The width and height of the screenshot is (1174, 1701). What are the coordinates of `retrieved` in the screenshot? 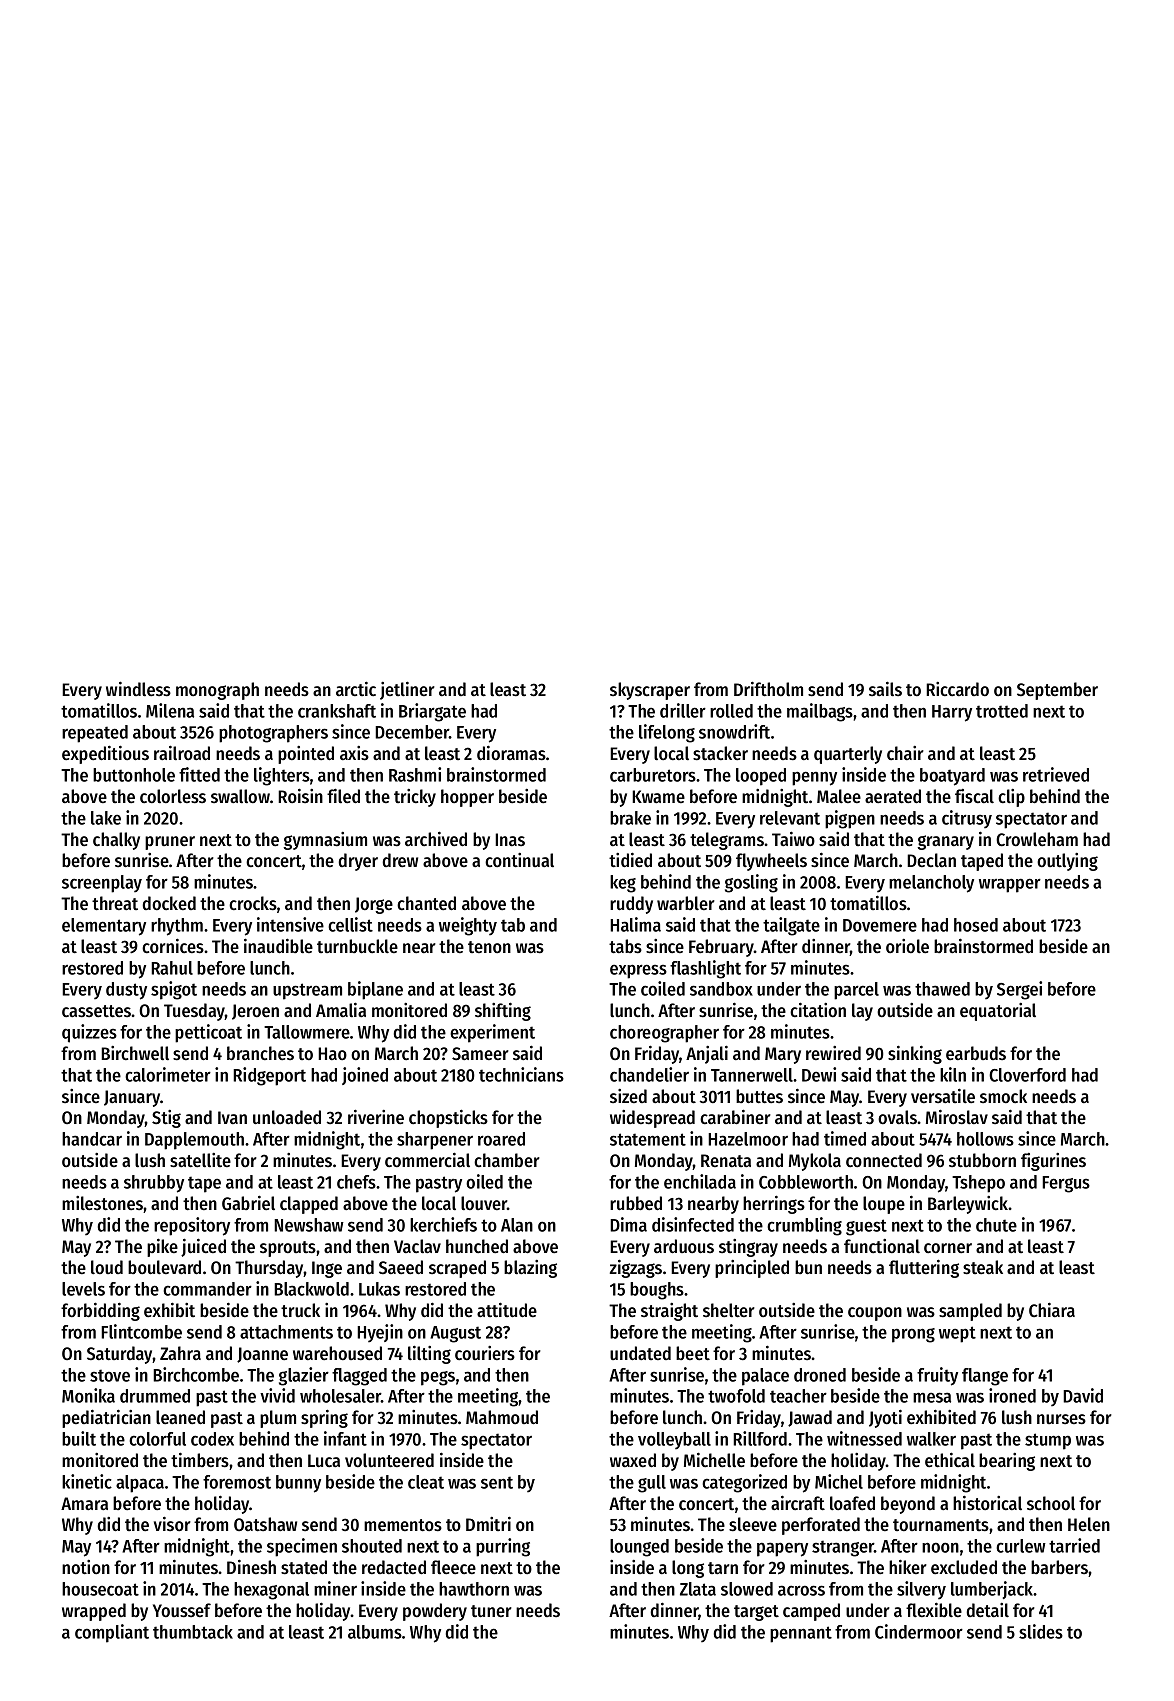 It's located at (1056, 774).
